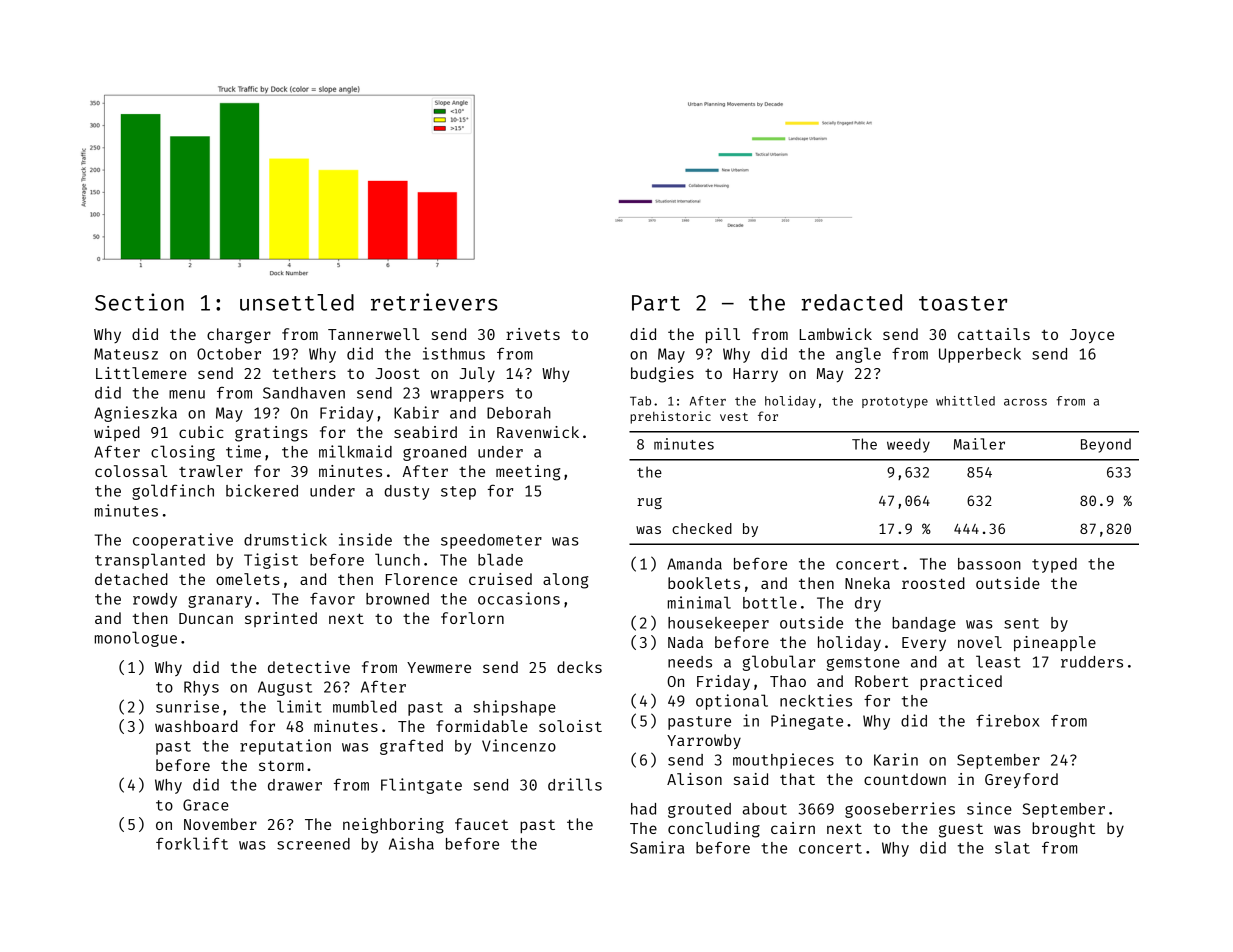 The image size is (1233, 952). Describe the element at coordinates (514, 708) in the screenshot. I see `shipshape` at that location.
